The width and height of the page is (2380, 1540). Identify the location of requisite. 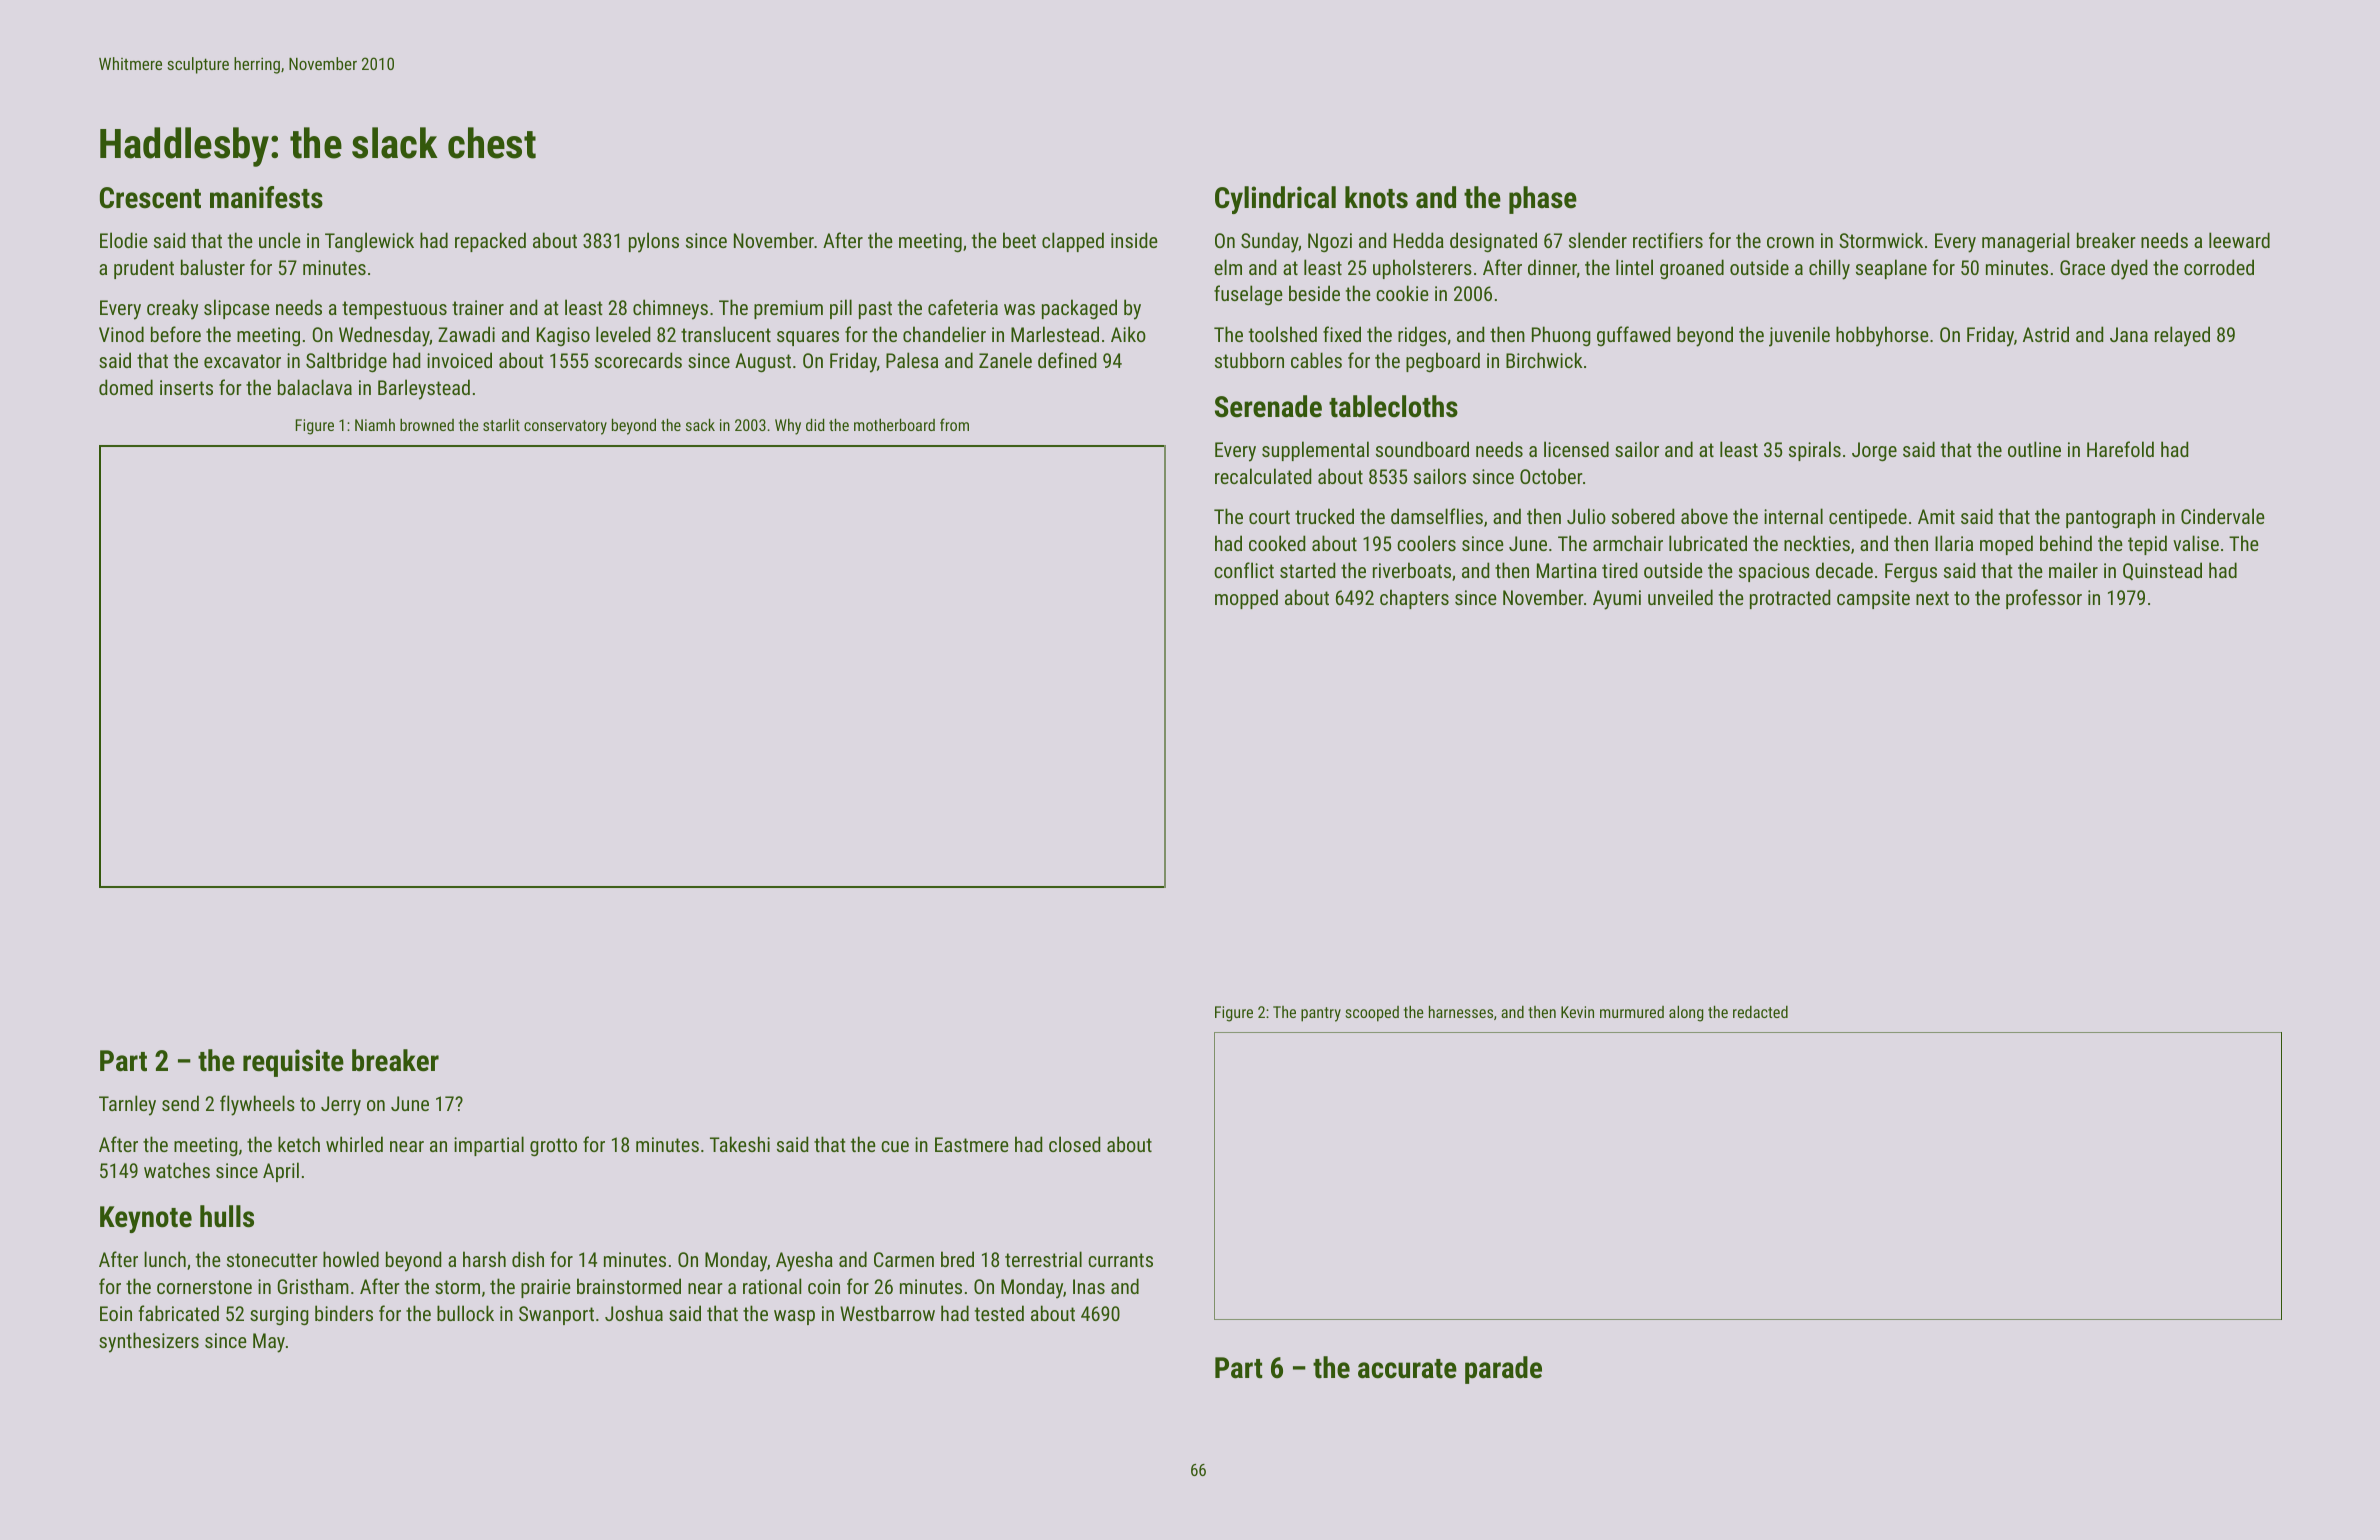
(293, 1063).
